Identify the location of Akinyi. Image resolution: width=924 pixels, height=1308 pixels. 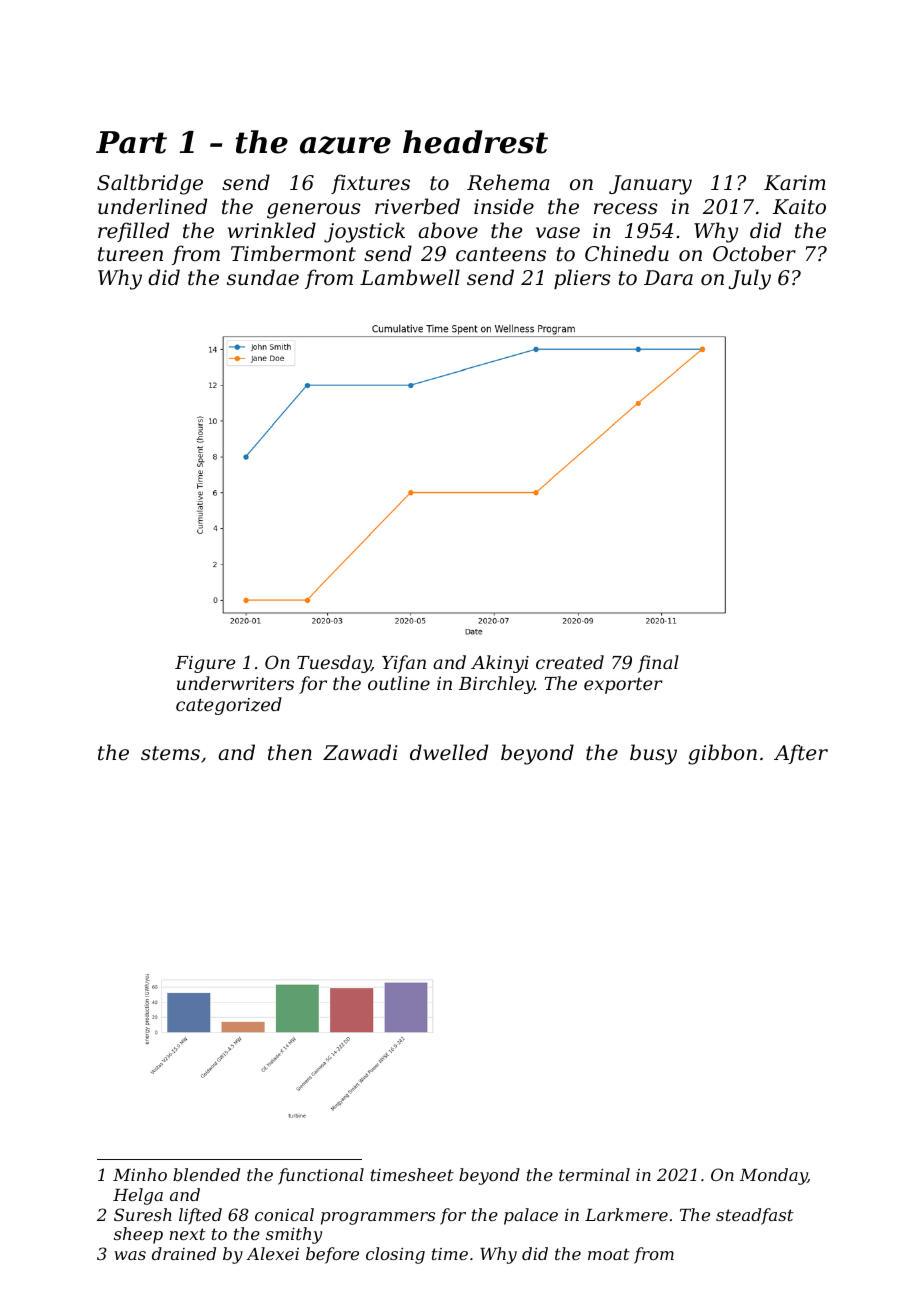
(500, 664).
